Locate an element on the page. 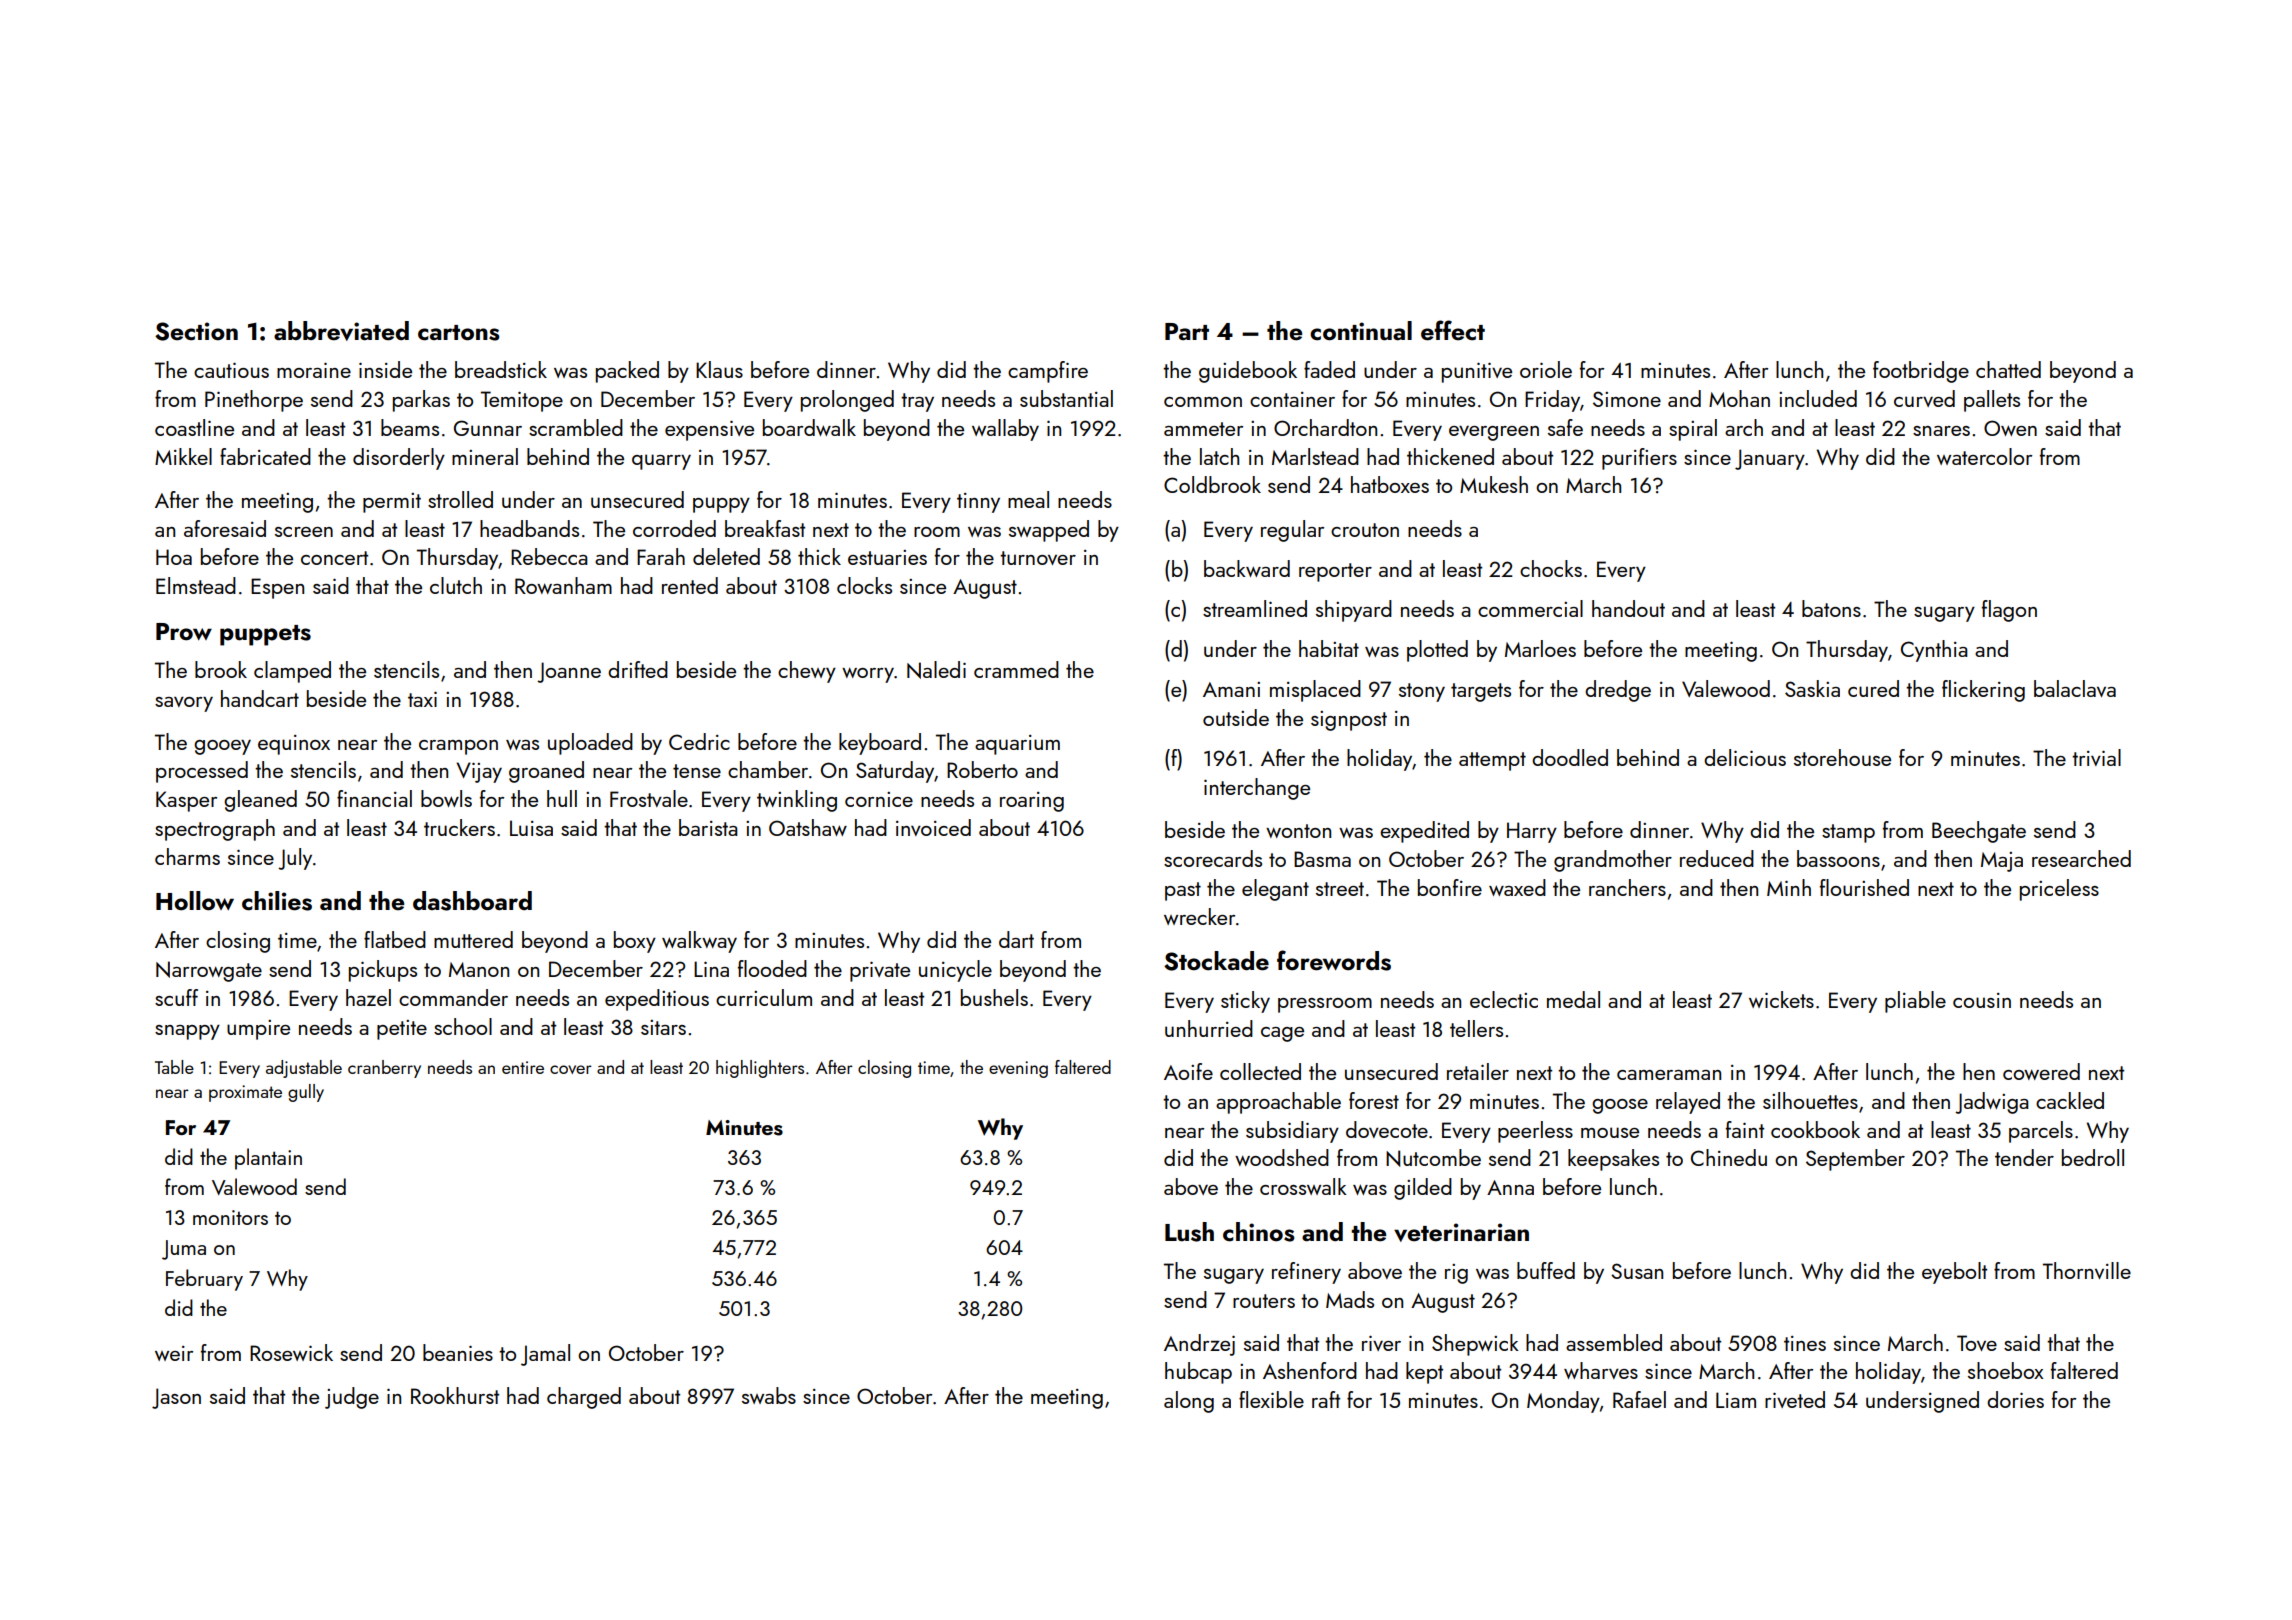 The height and width of the image is (1620, 2292). Cedric is located at coordinates (699, 741).
